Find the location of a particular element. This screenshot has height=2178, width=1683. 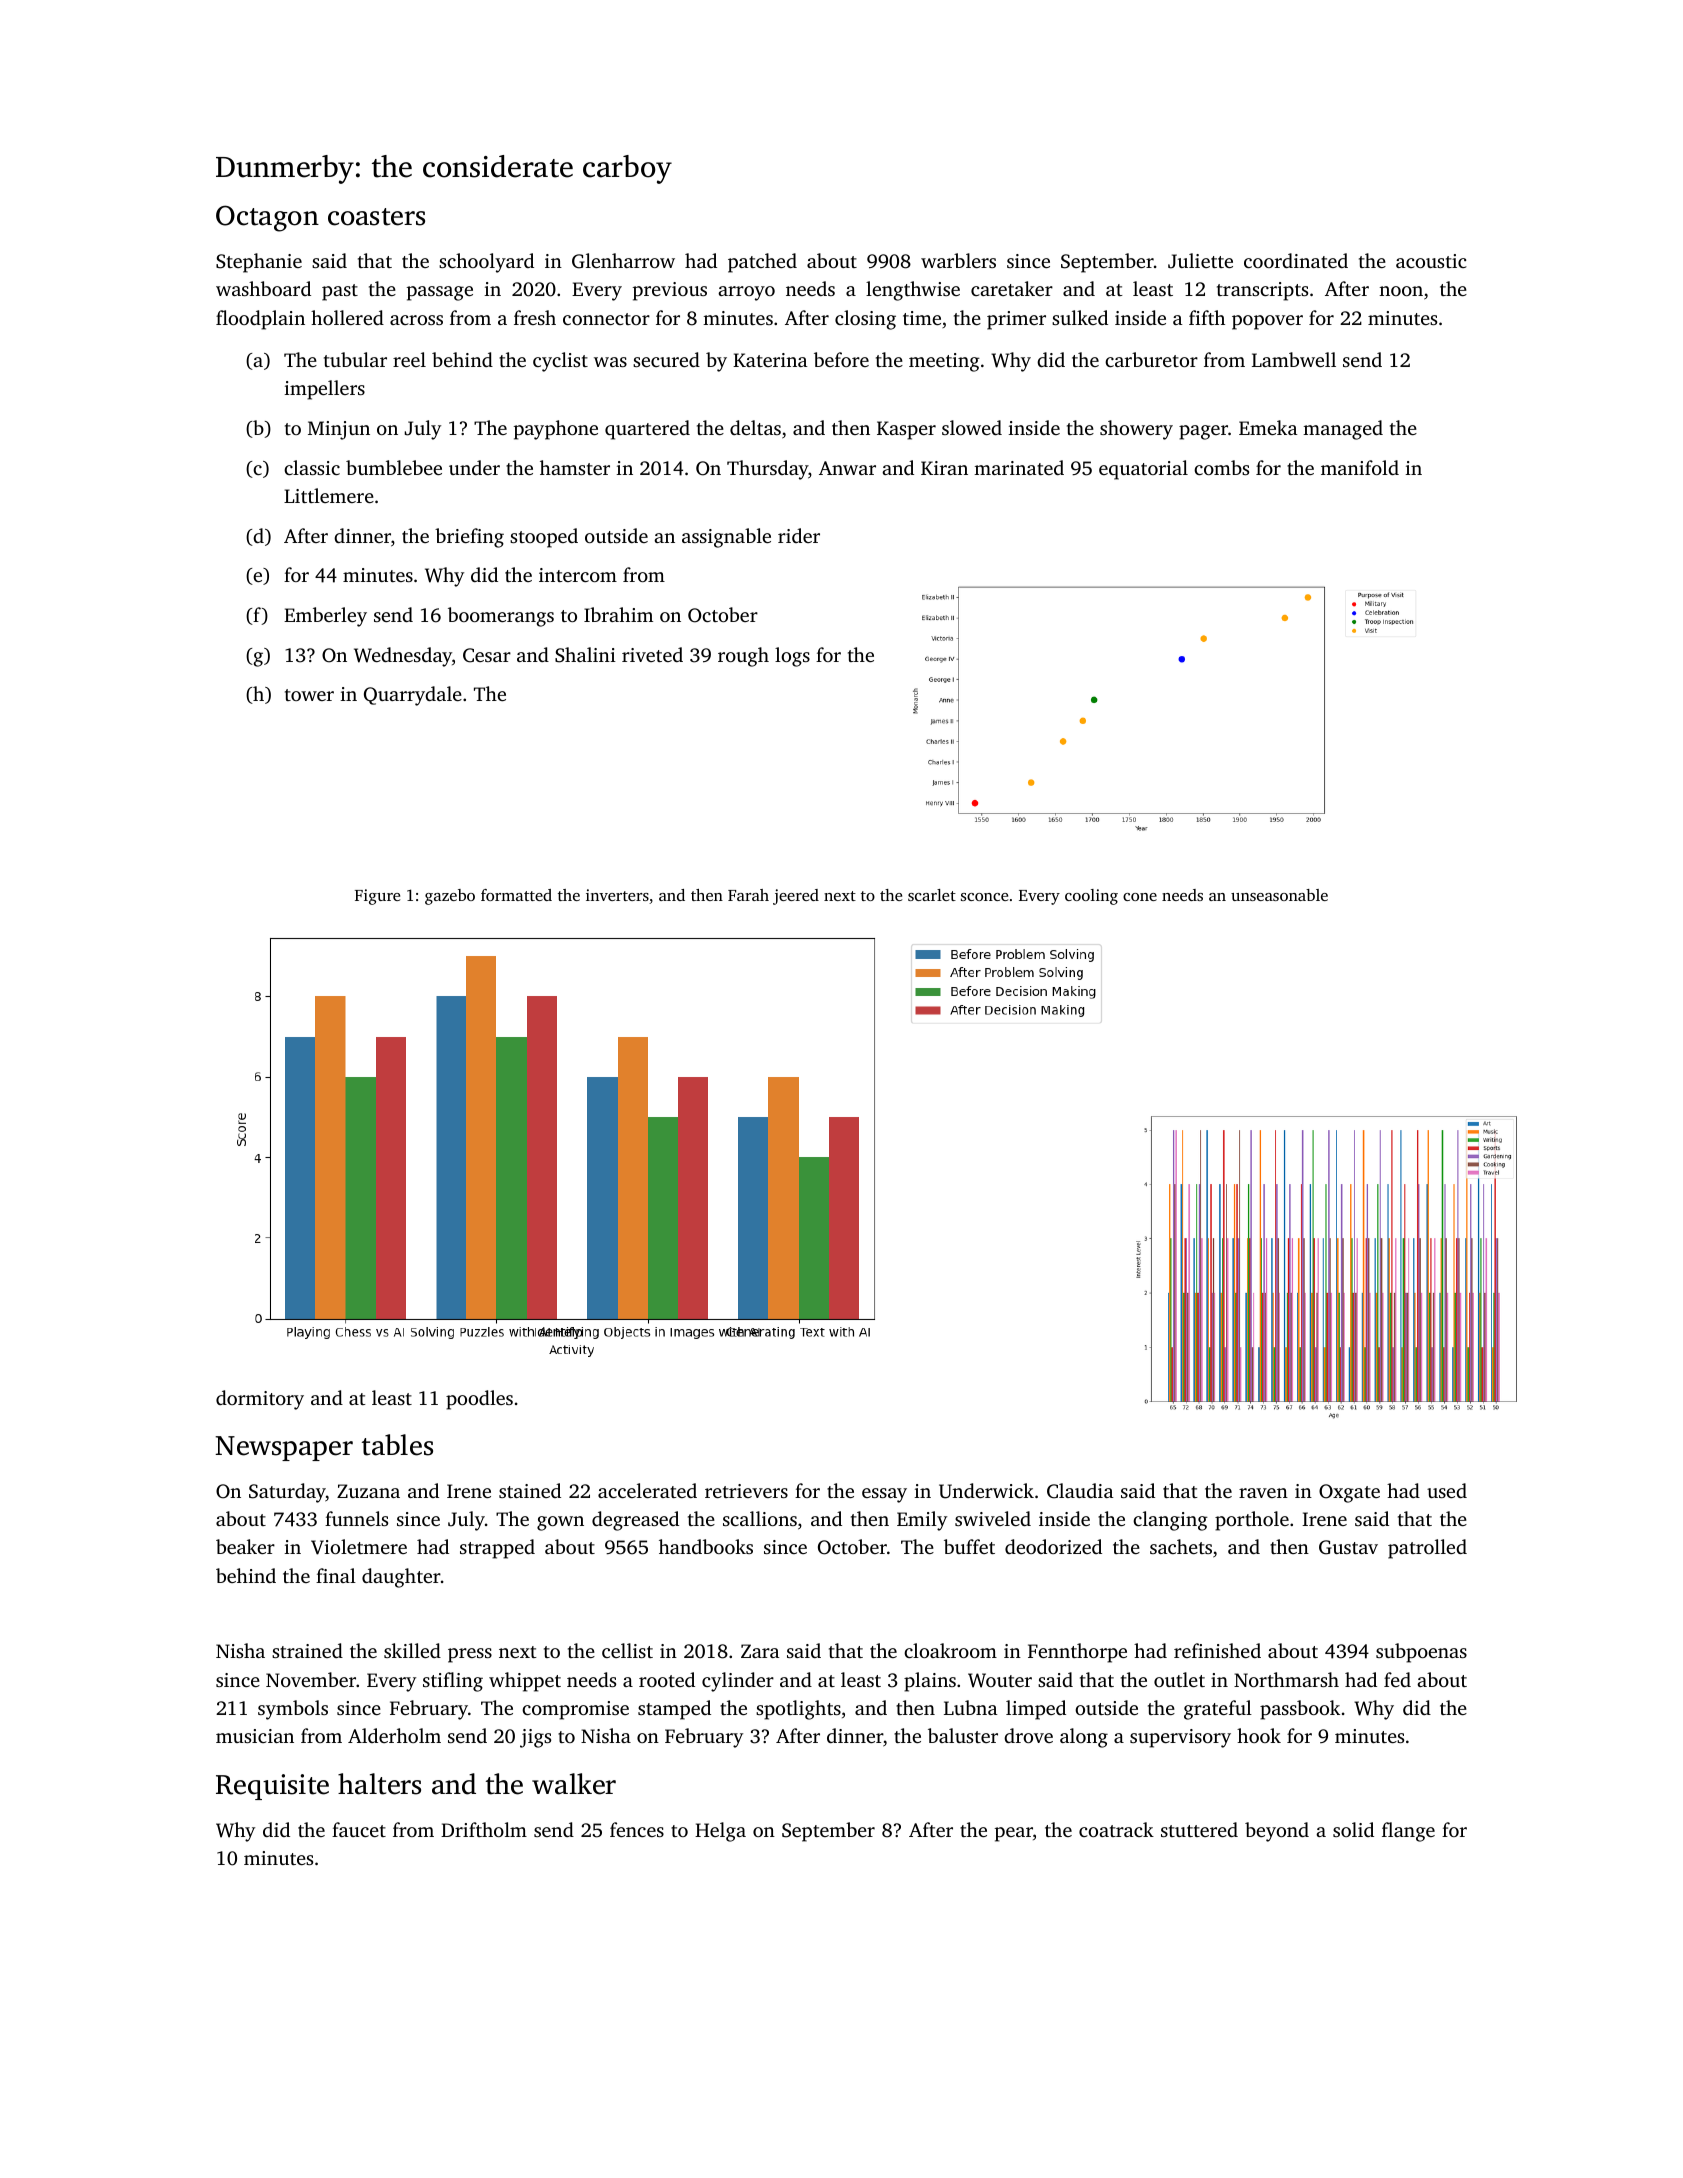

symbols is located at coordinates (293, 1710).
